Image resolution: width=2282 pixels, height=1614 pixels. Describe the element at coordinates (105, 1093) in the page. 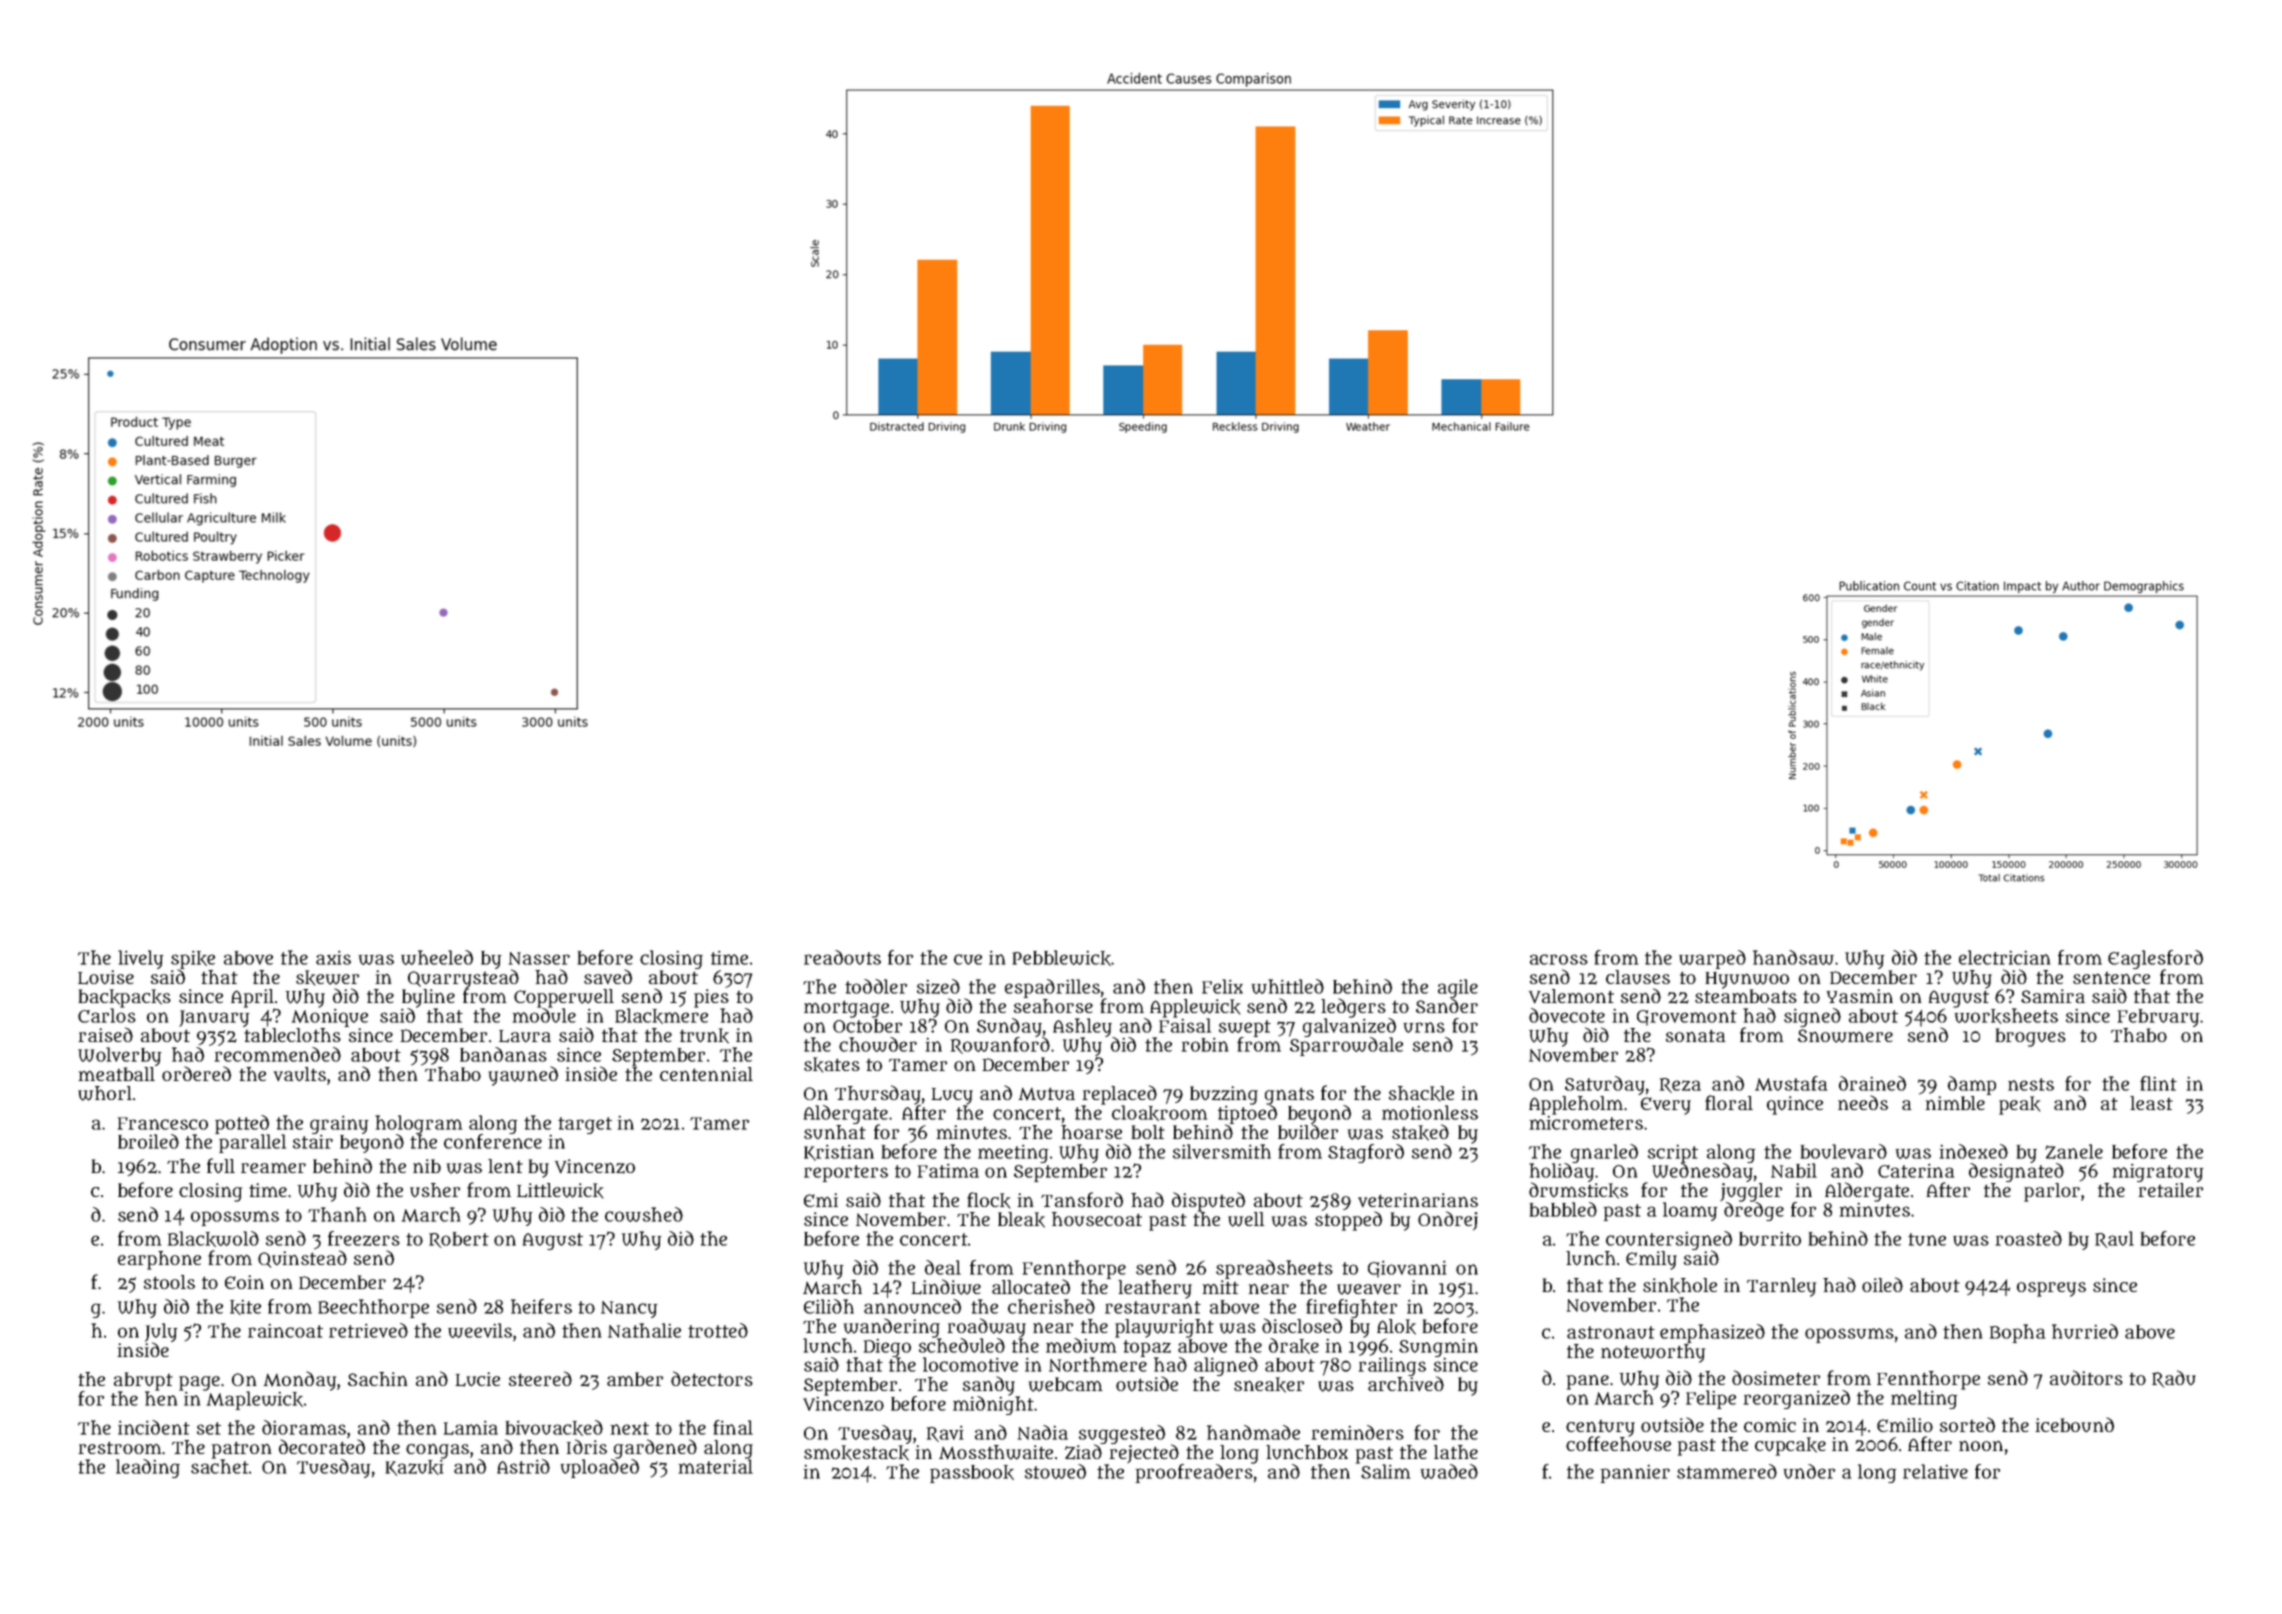

I see `whorl` at that location.
